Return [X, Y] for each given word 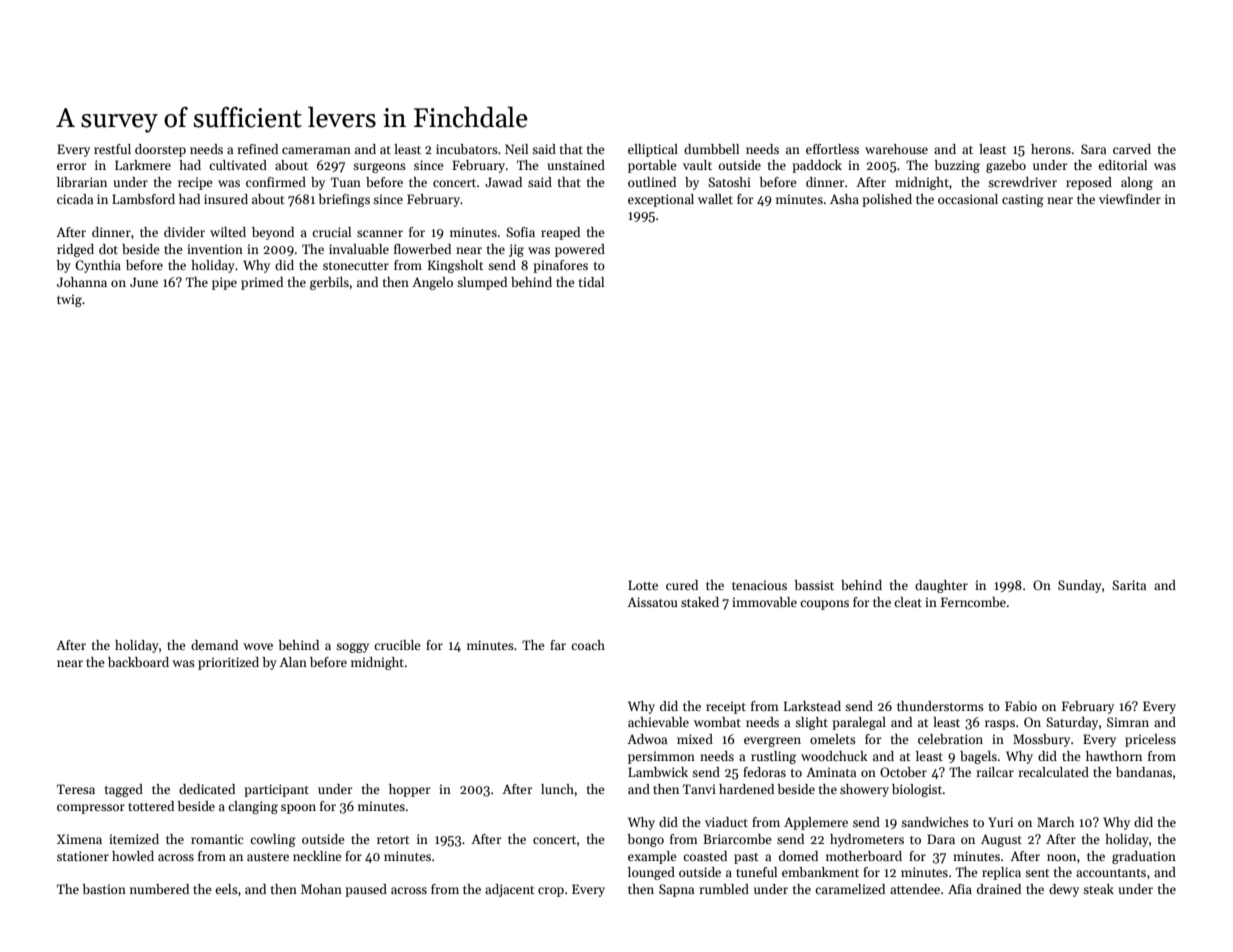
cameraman [316, 150]
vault [697, 165]
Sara [1093, 149]
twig [69, 300]
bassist [814, 585]
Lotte [643, 585]
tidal [591, 282]
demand [214, 645]
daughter [941, 586]
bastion [104, 889]
